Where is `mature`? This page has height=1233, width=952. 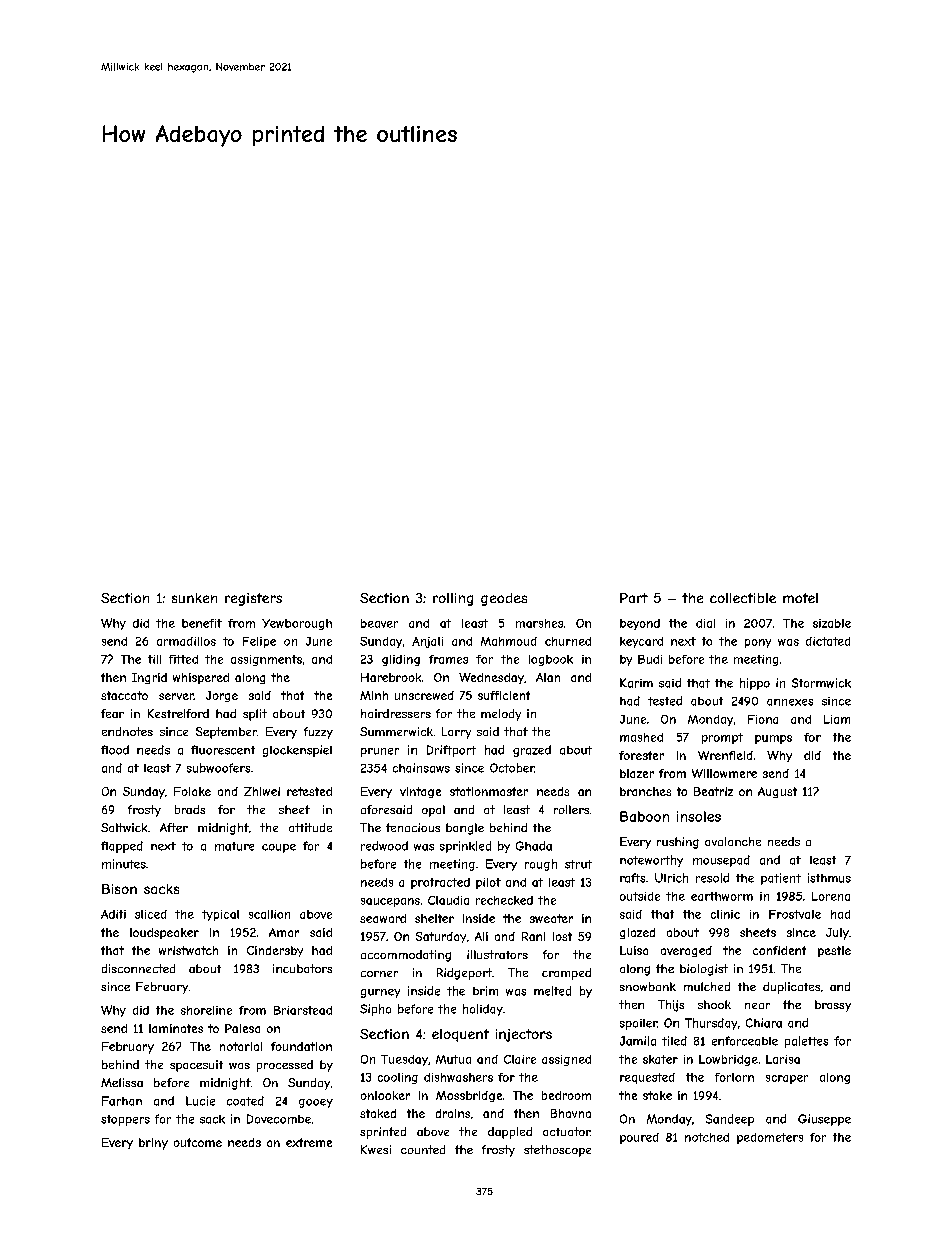
mature is located at coordinates (234, 846).
